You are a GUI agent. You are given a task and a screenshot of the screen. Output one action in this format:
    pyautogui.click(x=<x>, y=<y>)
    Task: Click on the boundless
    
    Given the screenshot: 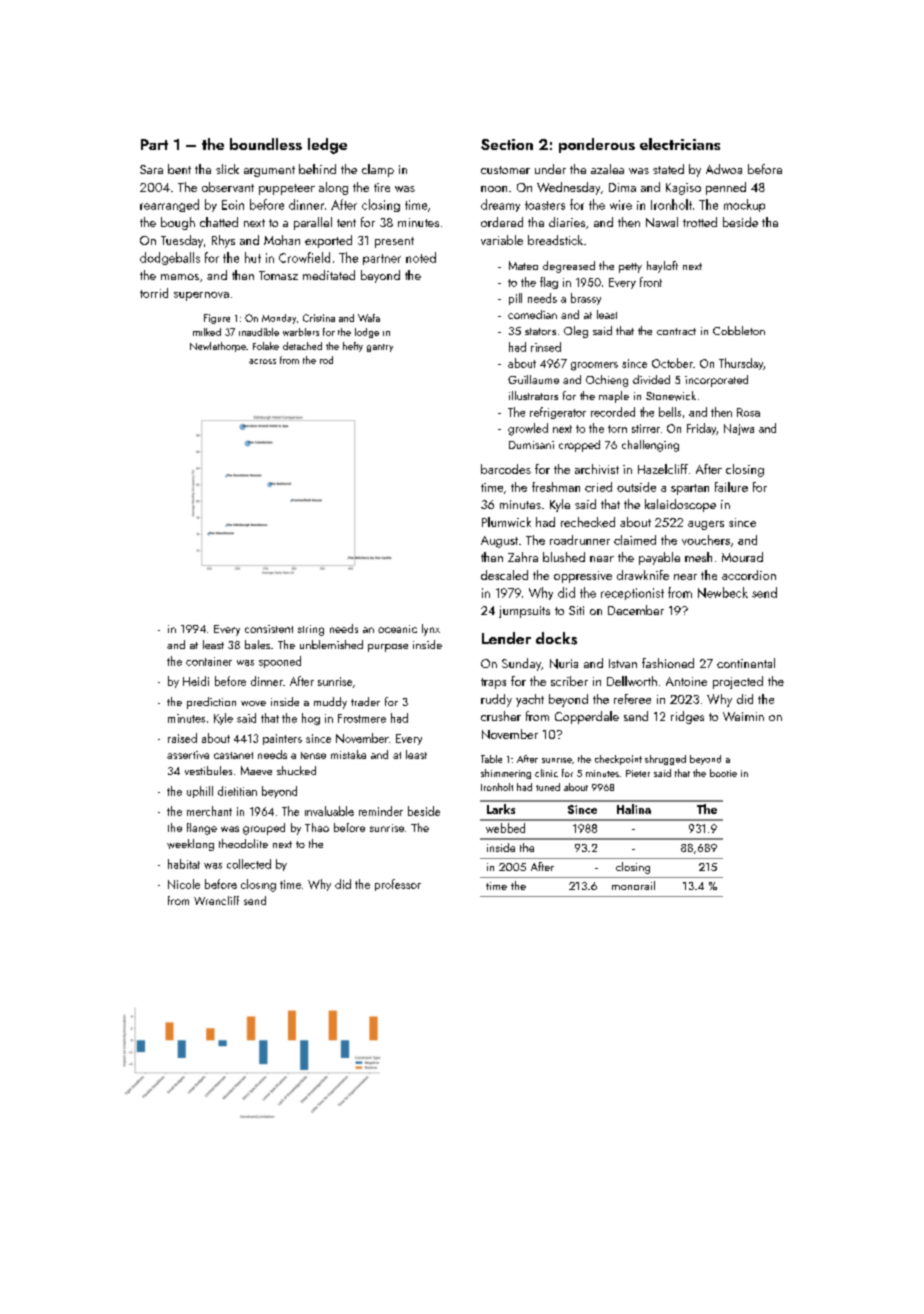 What is the action you would take?
    pyautogui.click(x=266, y=144)
